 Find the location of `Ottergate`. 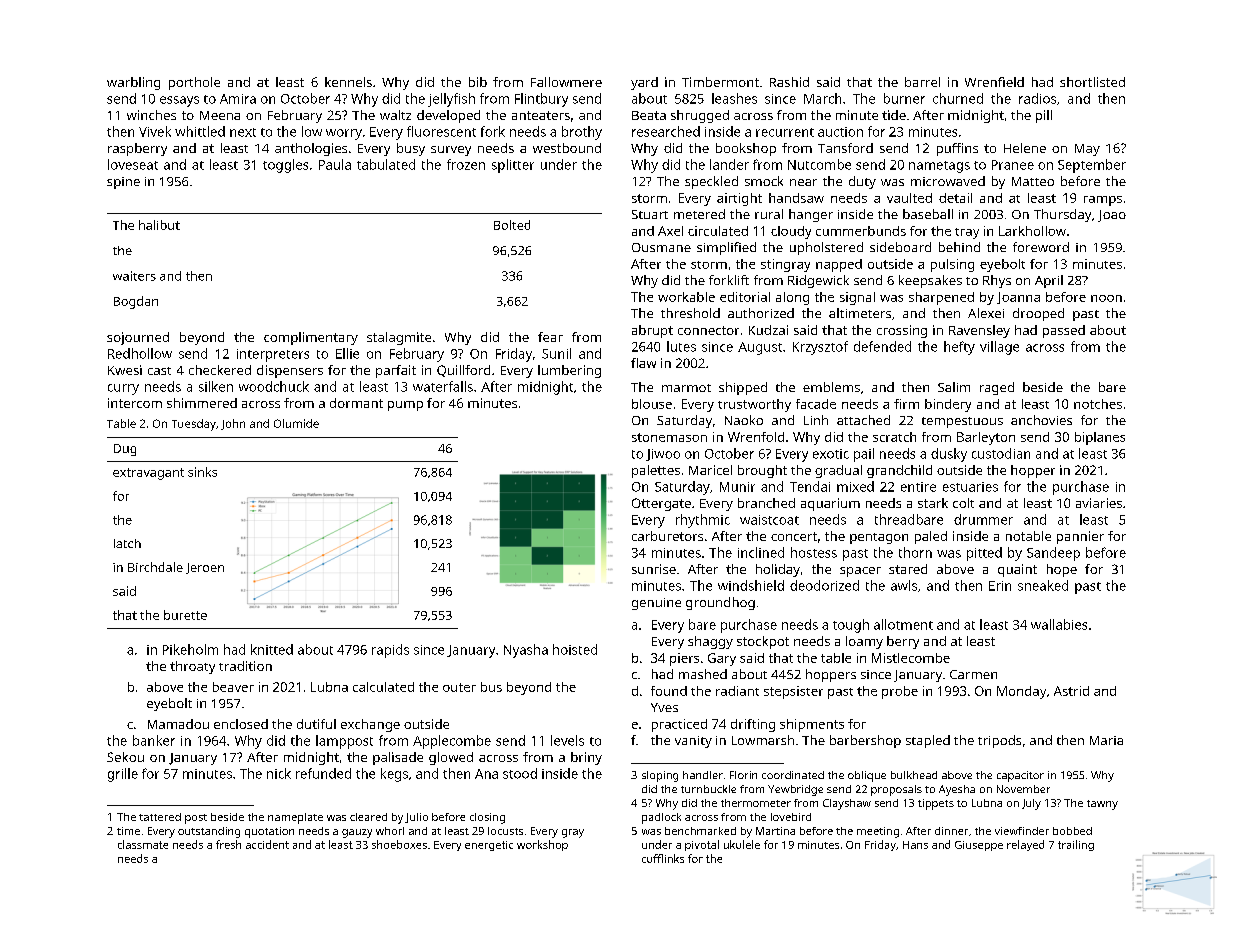

Ottergate is located at coordinates (661, 504).
